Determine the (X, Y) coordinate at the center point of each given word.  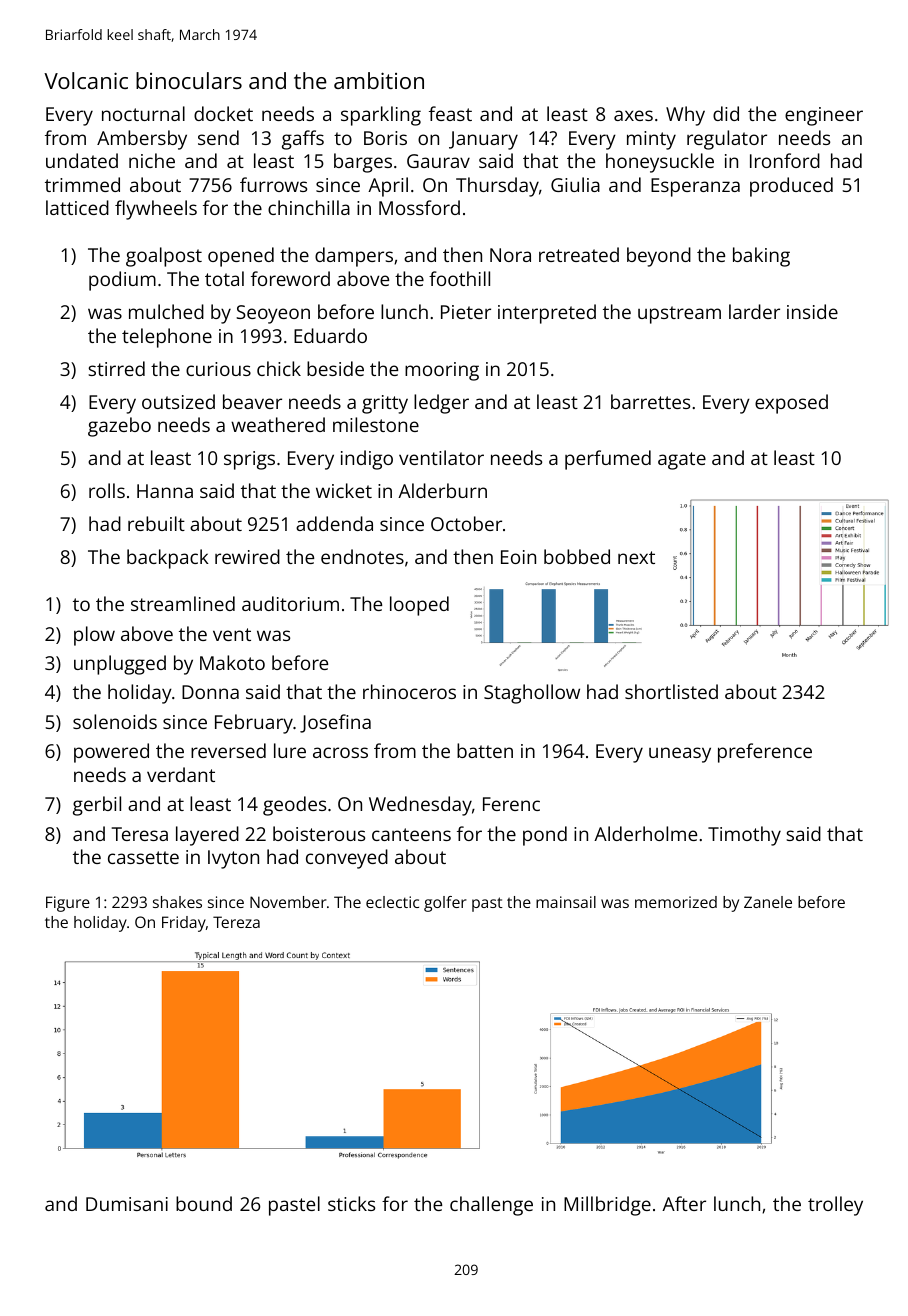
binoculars (189, 80)
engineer (824, 116)
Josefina (335, 723)
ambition (379, 80)
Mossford (419, 207)
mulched (166, 311)
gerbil (97, 806)
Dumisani (127, 1204)
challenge (491, 1206)
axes (633, 115)
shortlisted (671, 691)
